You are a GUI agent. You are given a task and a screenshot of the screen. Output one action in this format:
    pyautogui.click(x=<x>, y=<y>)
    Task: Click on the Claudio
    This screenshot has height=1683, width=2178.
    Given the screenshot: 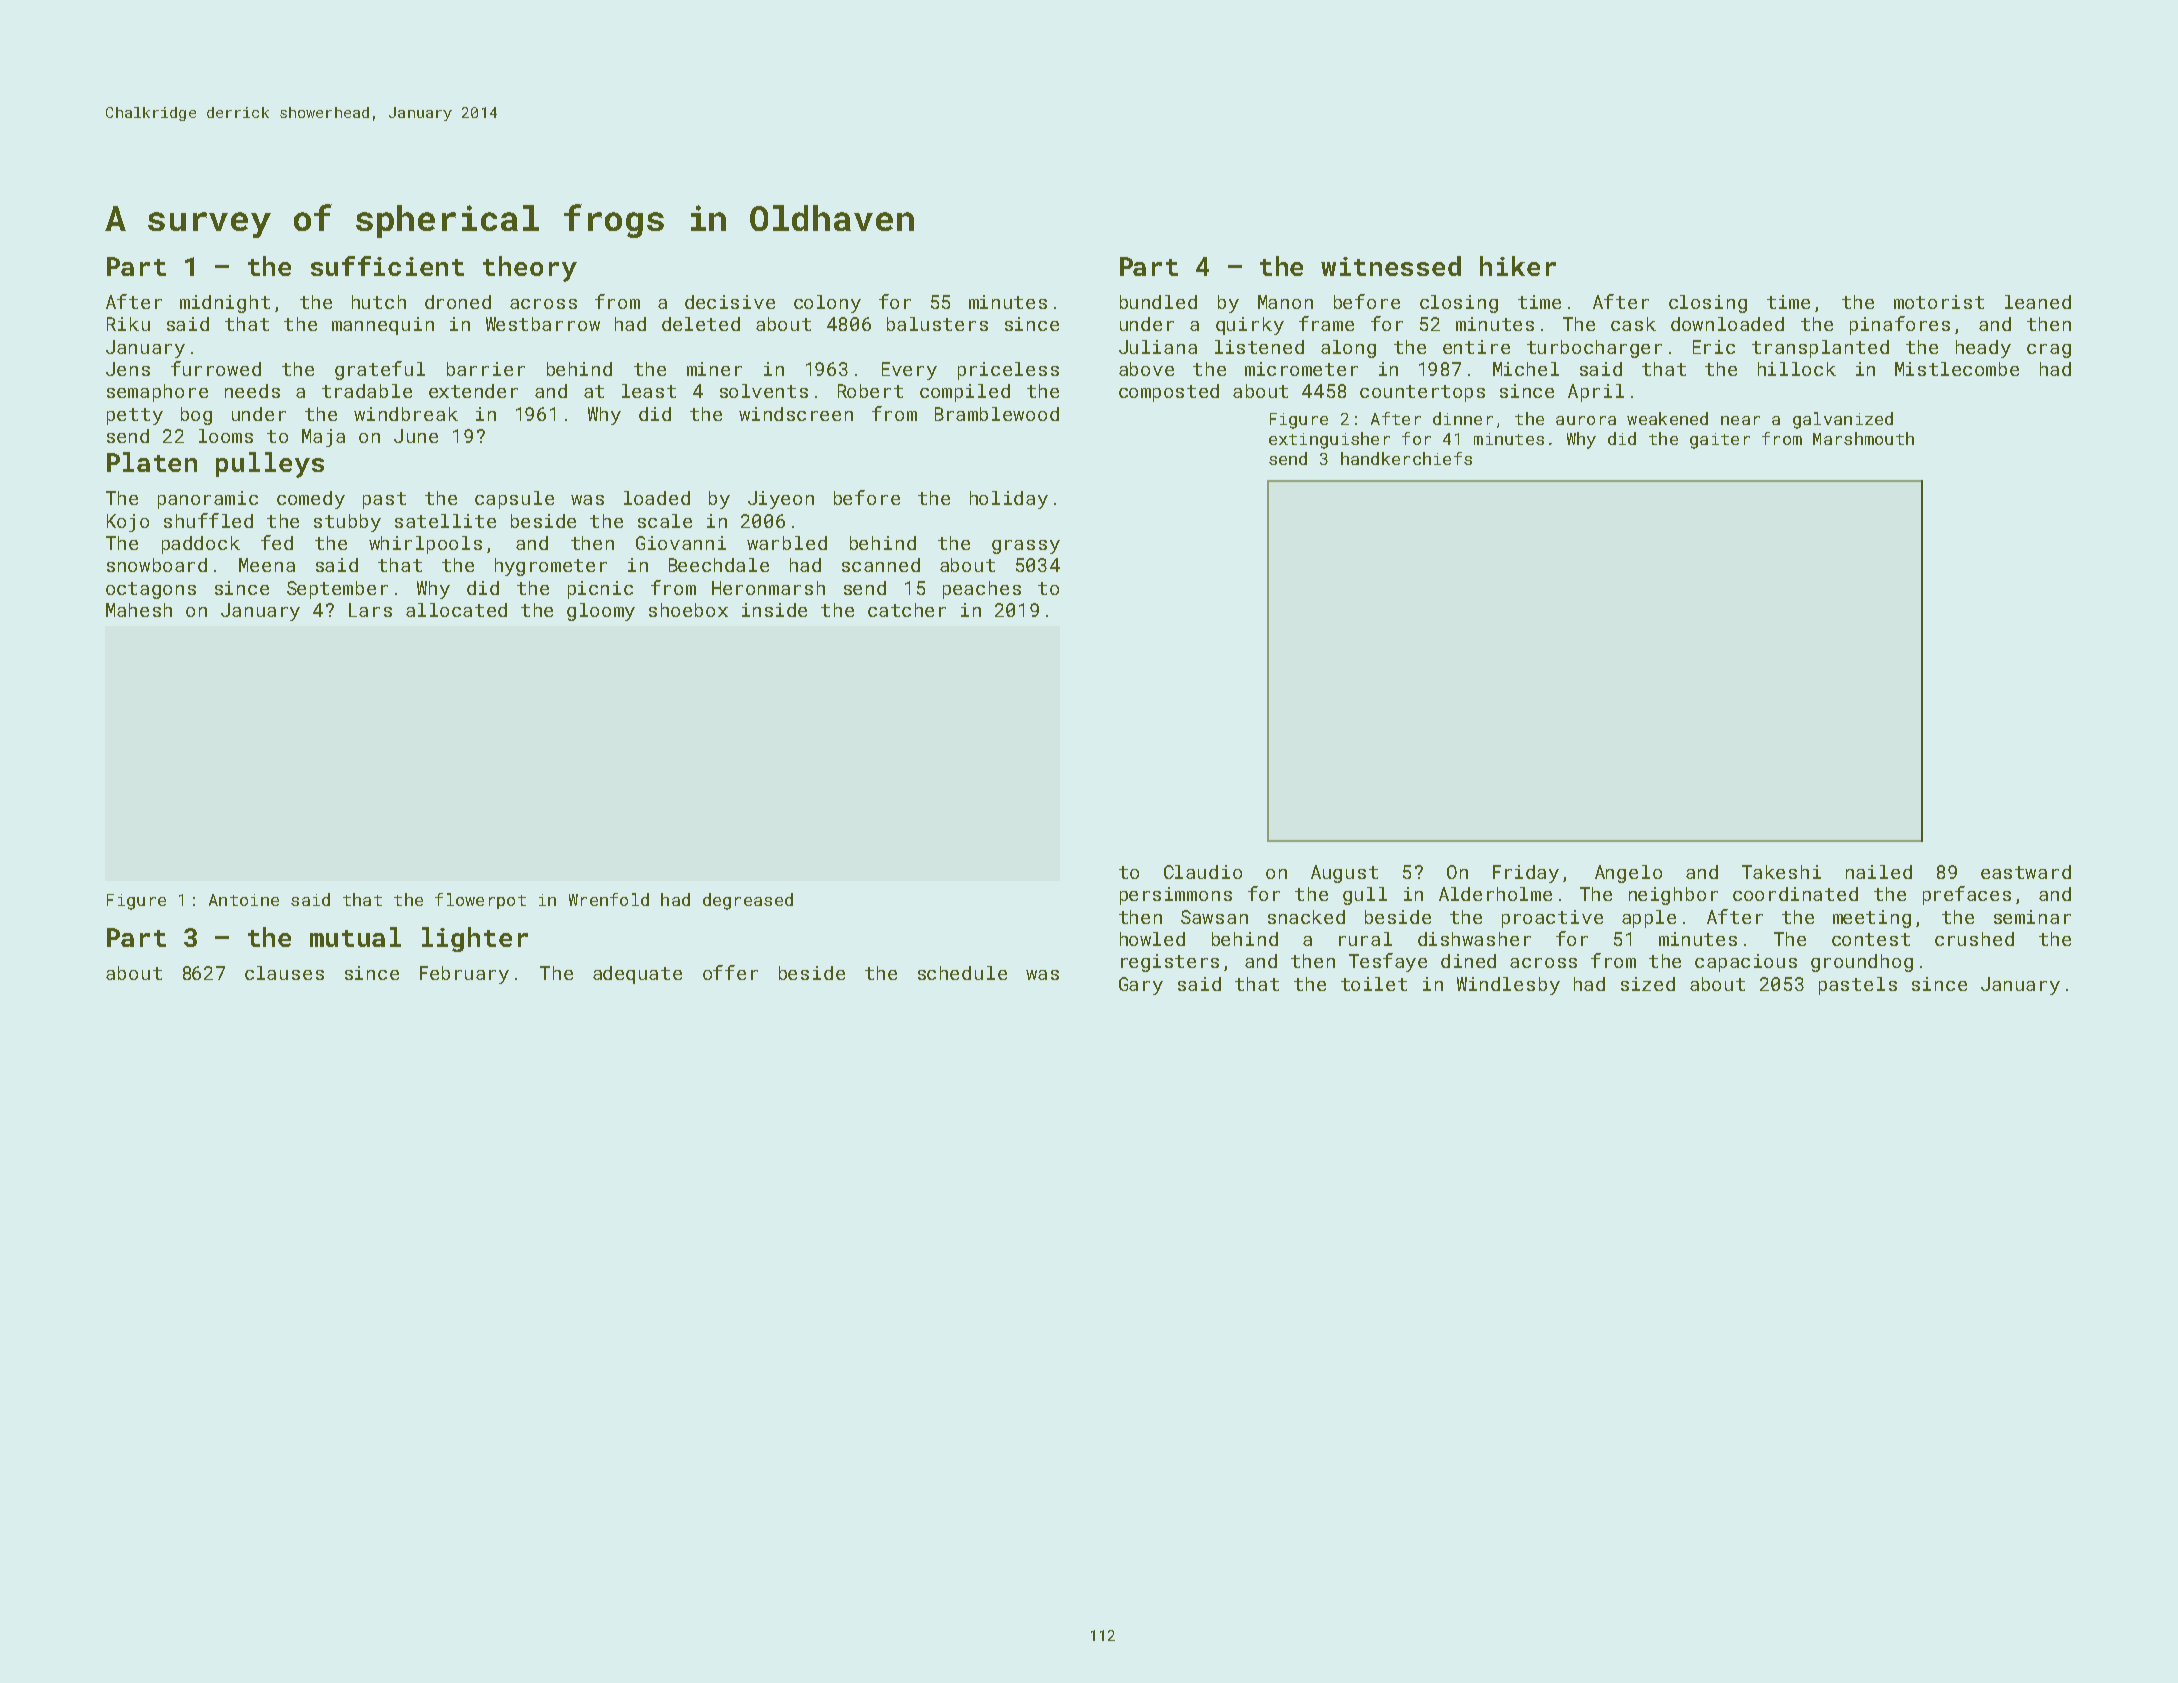 What is the action you would take?
    pyautogui.click(x=1203, y=872)
